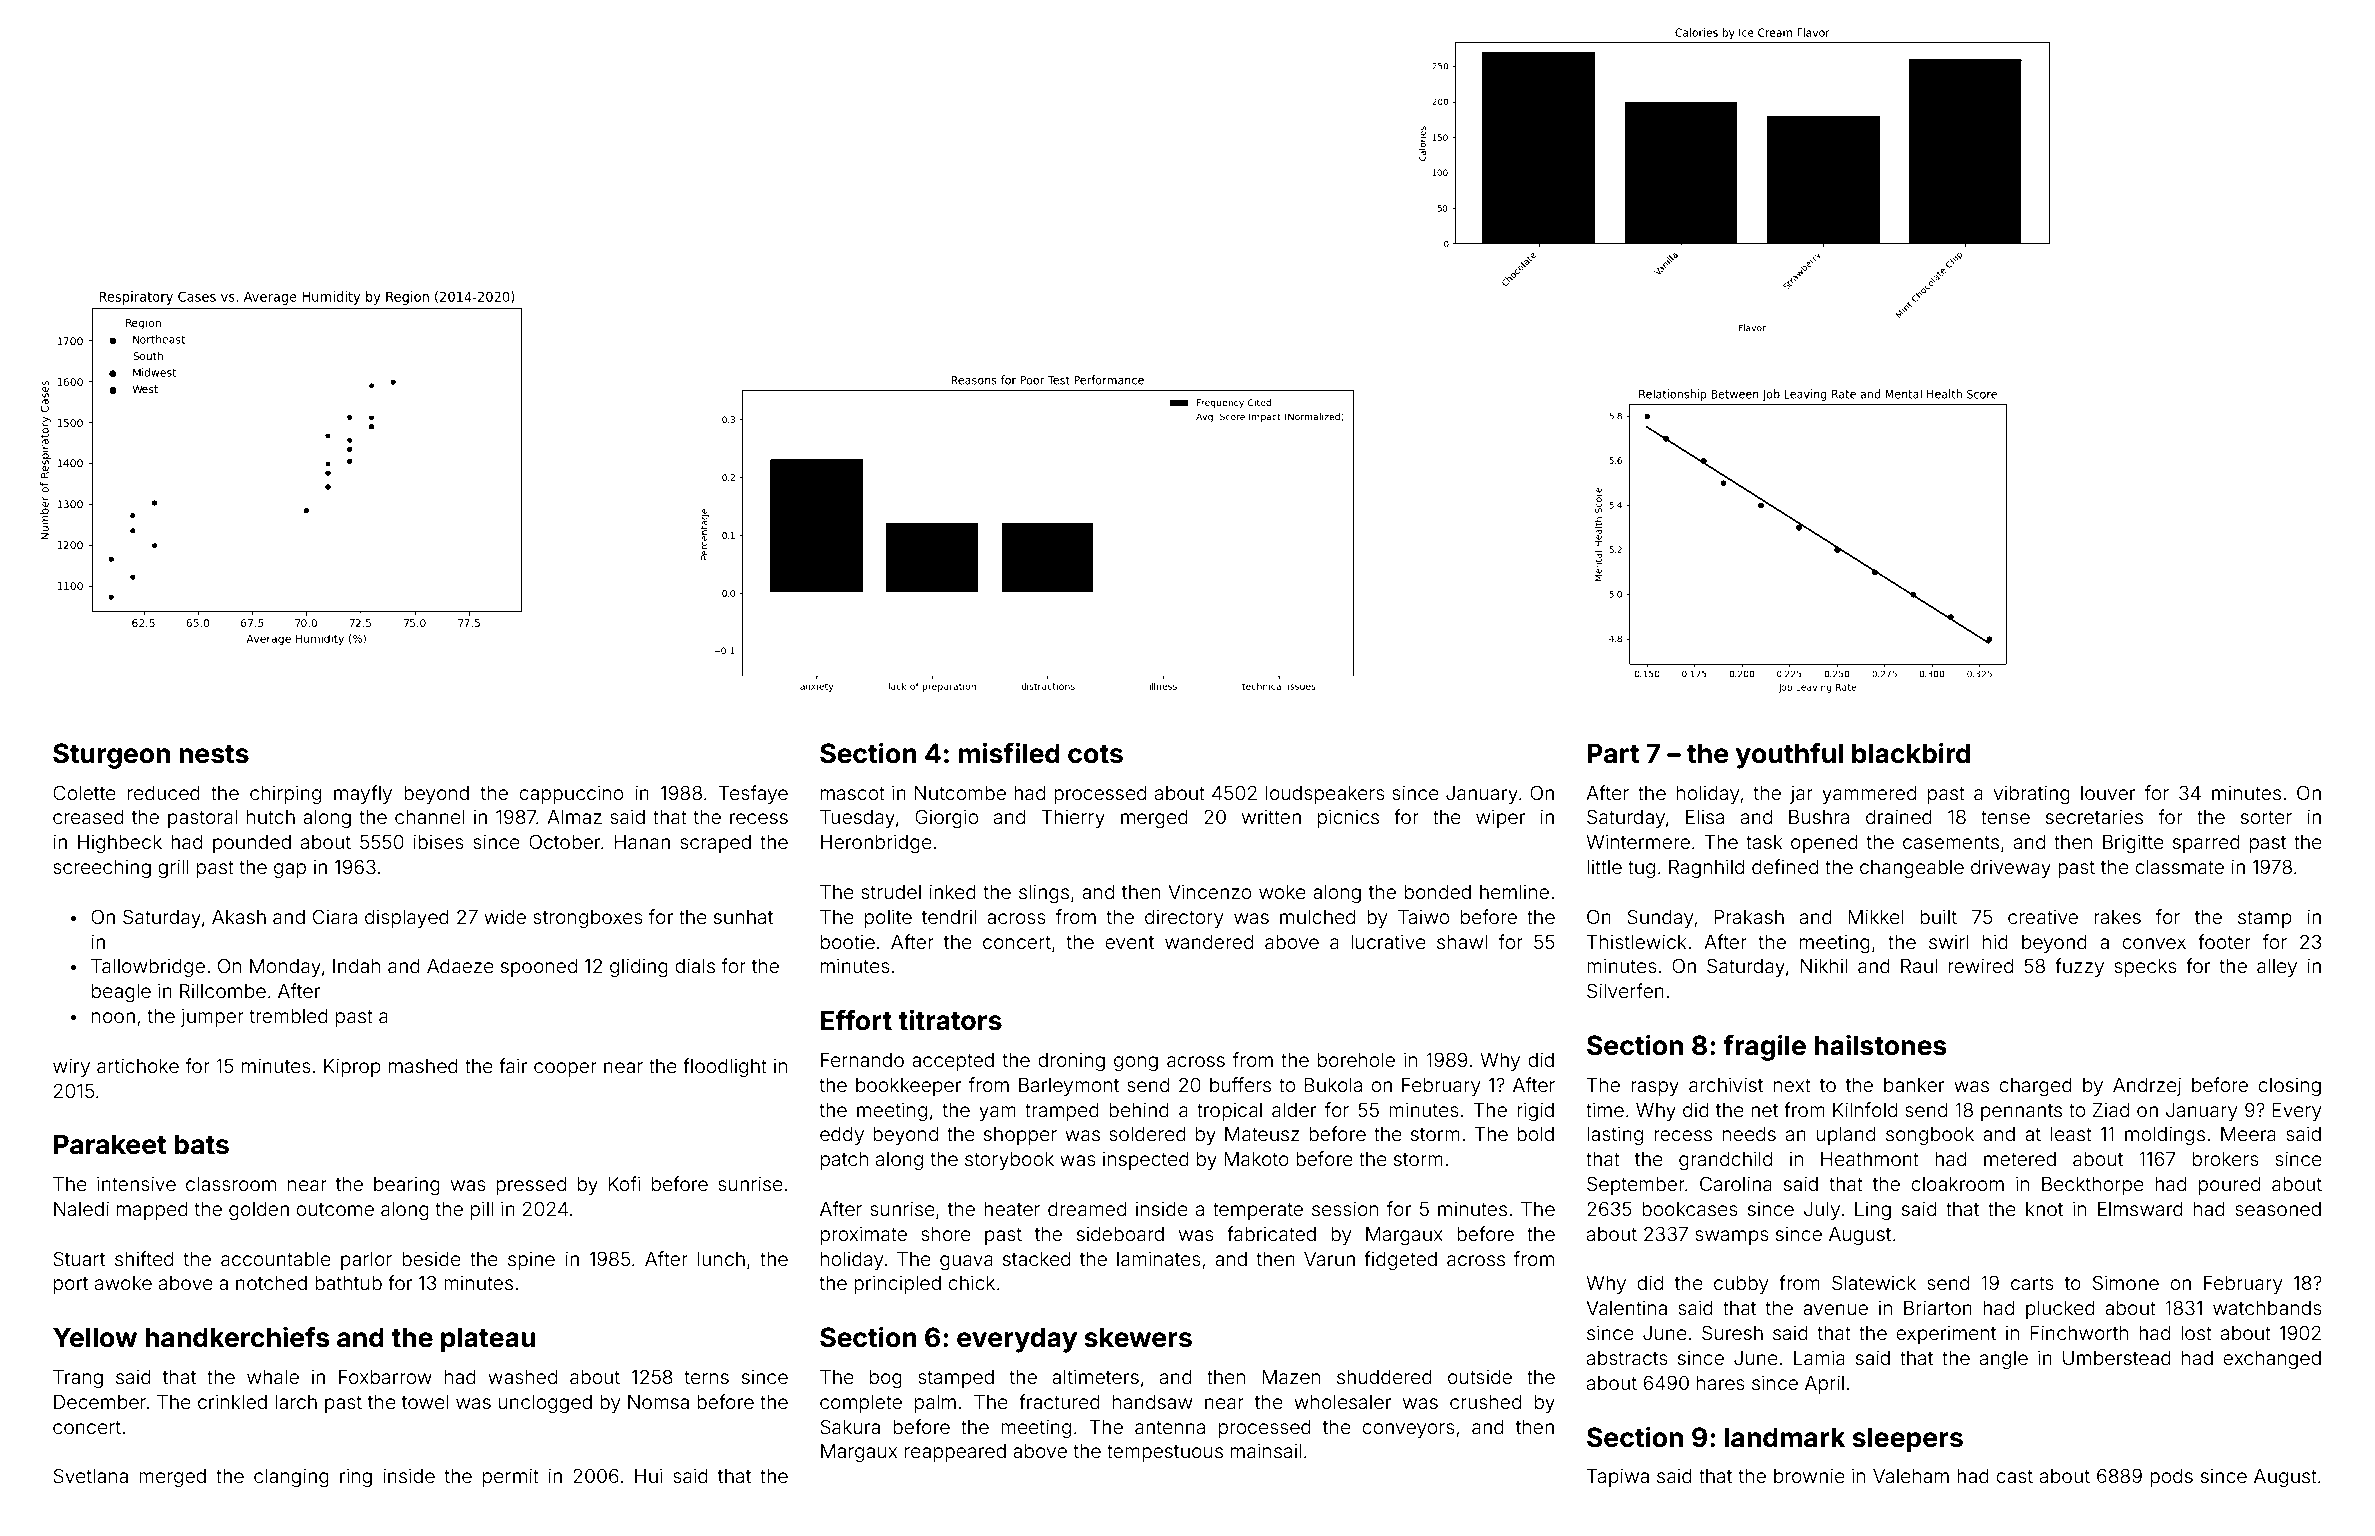 The height and width of the page is (1536, 2375). Describe the element at coordinates (1914, 1085) in the page. I see `banker` at that location.
